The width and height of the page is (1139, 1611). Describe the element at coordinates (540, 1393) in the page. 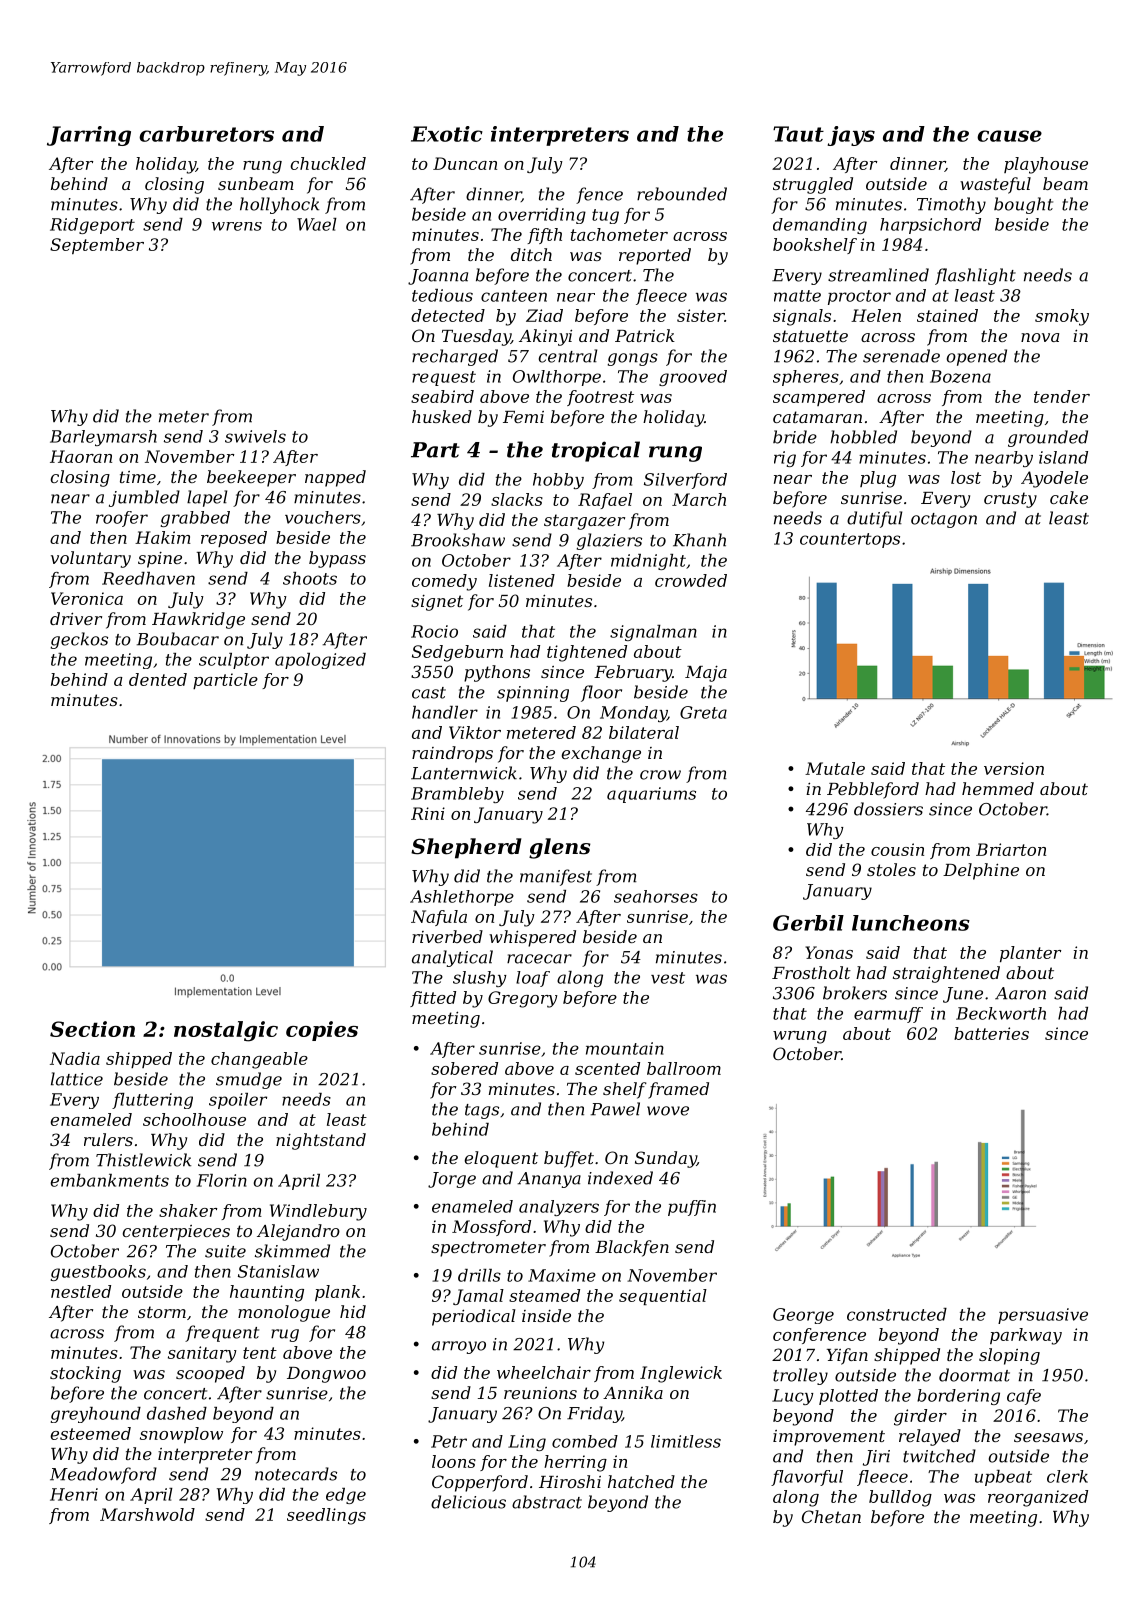

I see `reunions` at that location.
